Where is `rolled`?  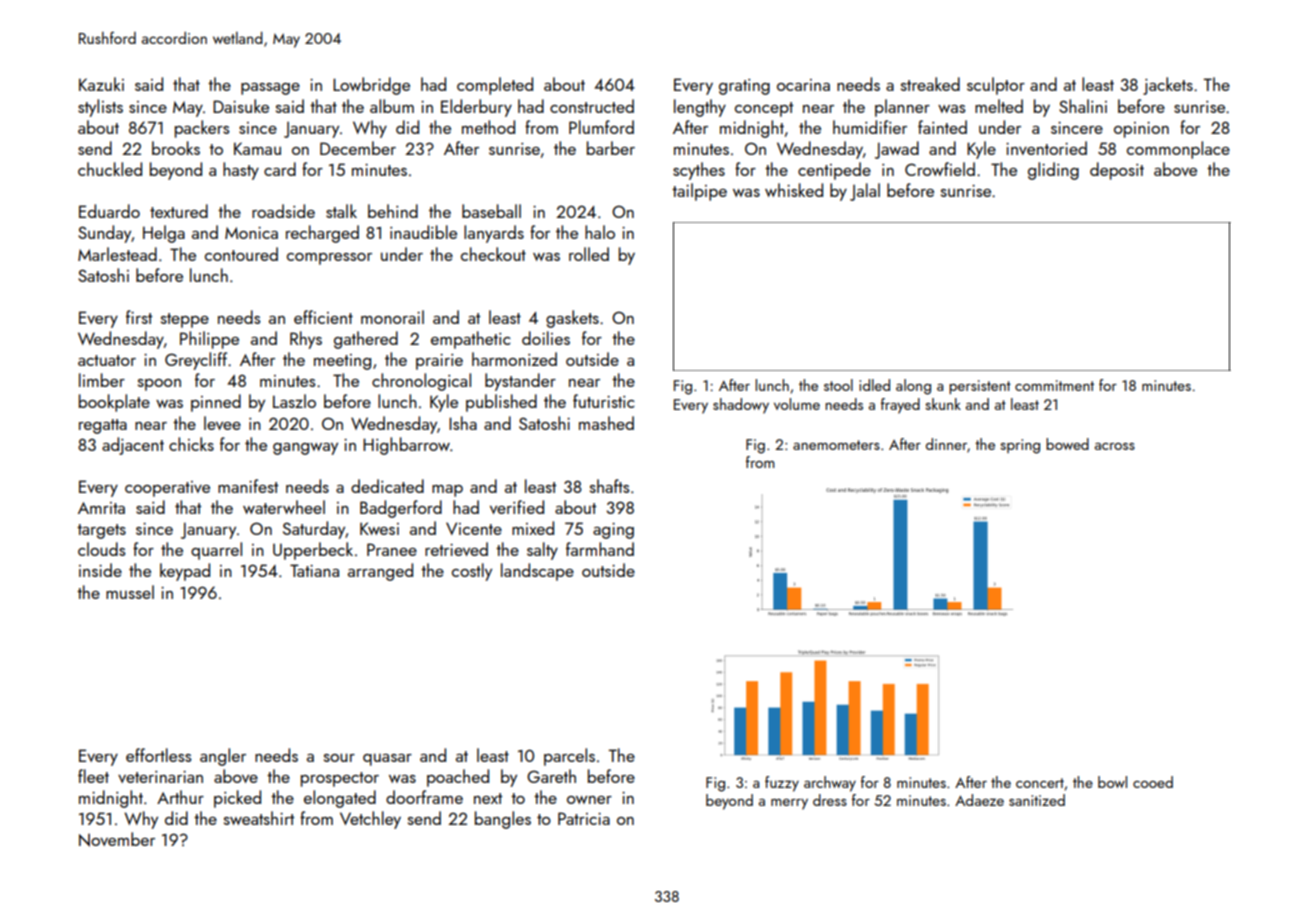 rolled is located at coordinates (589, 254).
